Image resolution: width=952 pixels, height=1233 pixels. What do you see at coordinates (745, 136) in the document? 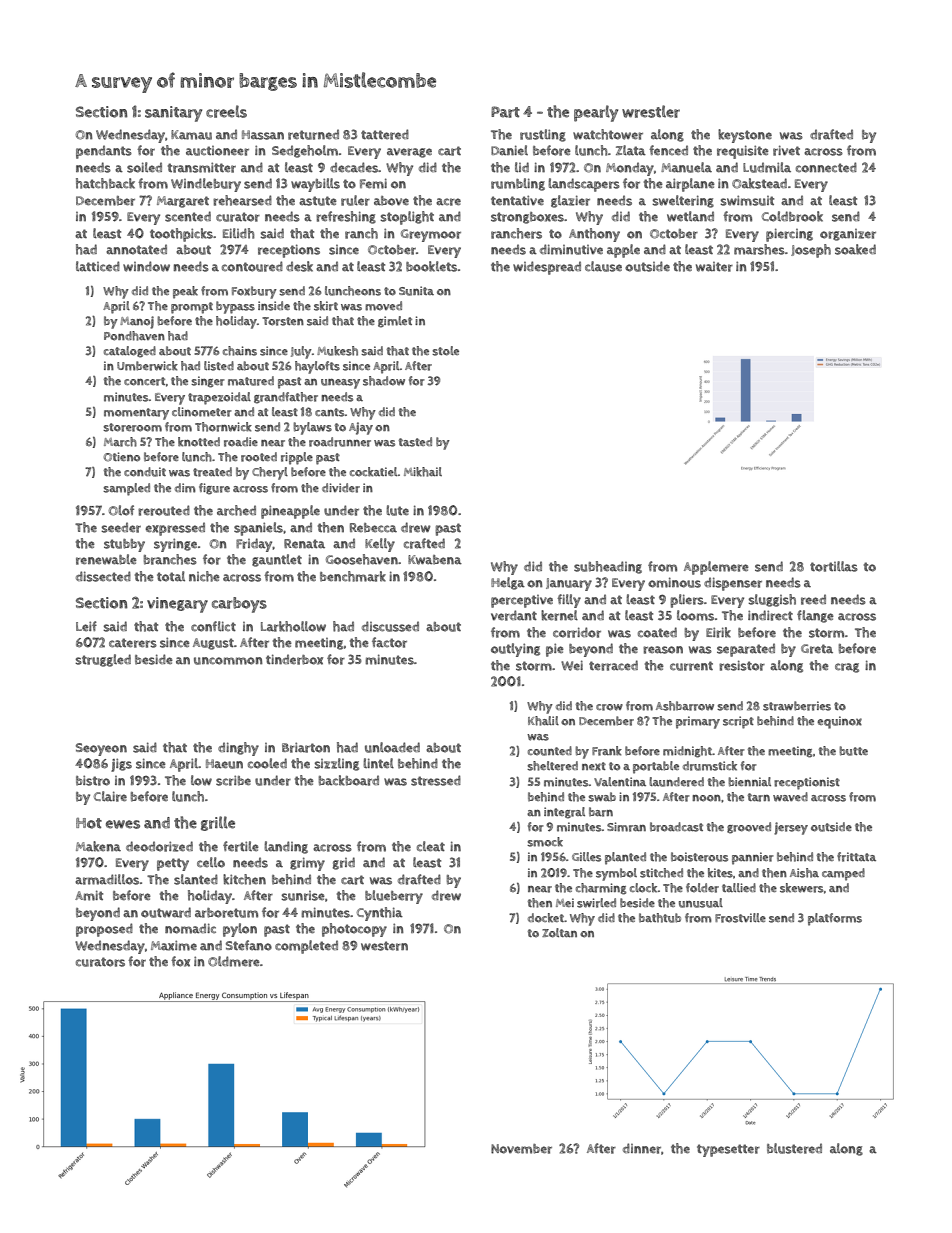
I see `keystone` at bounding box center [745, 136].
